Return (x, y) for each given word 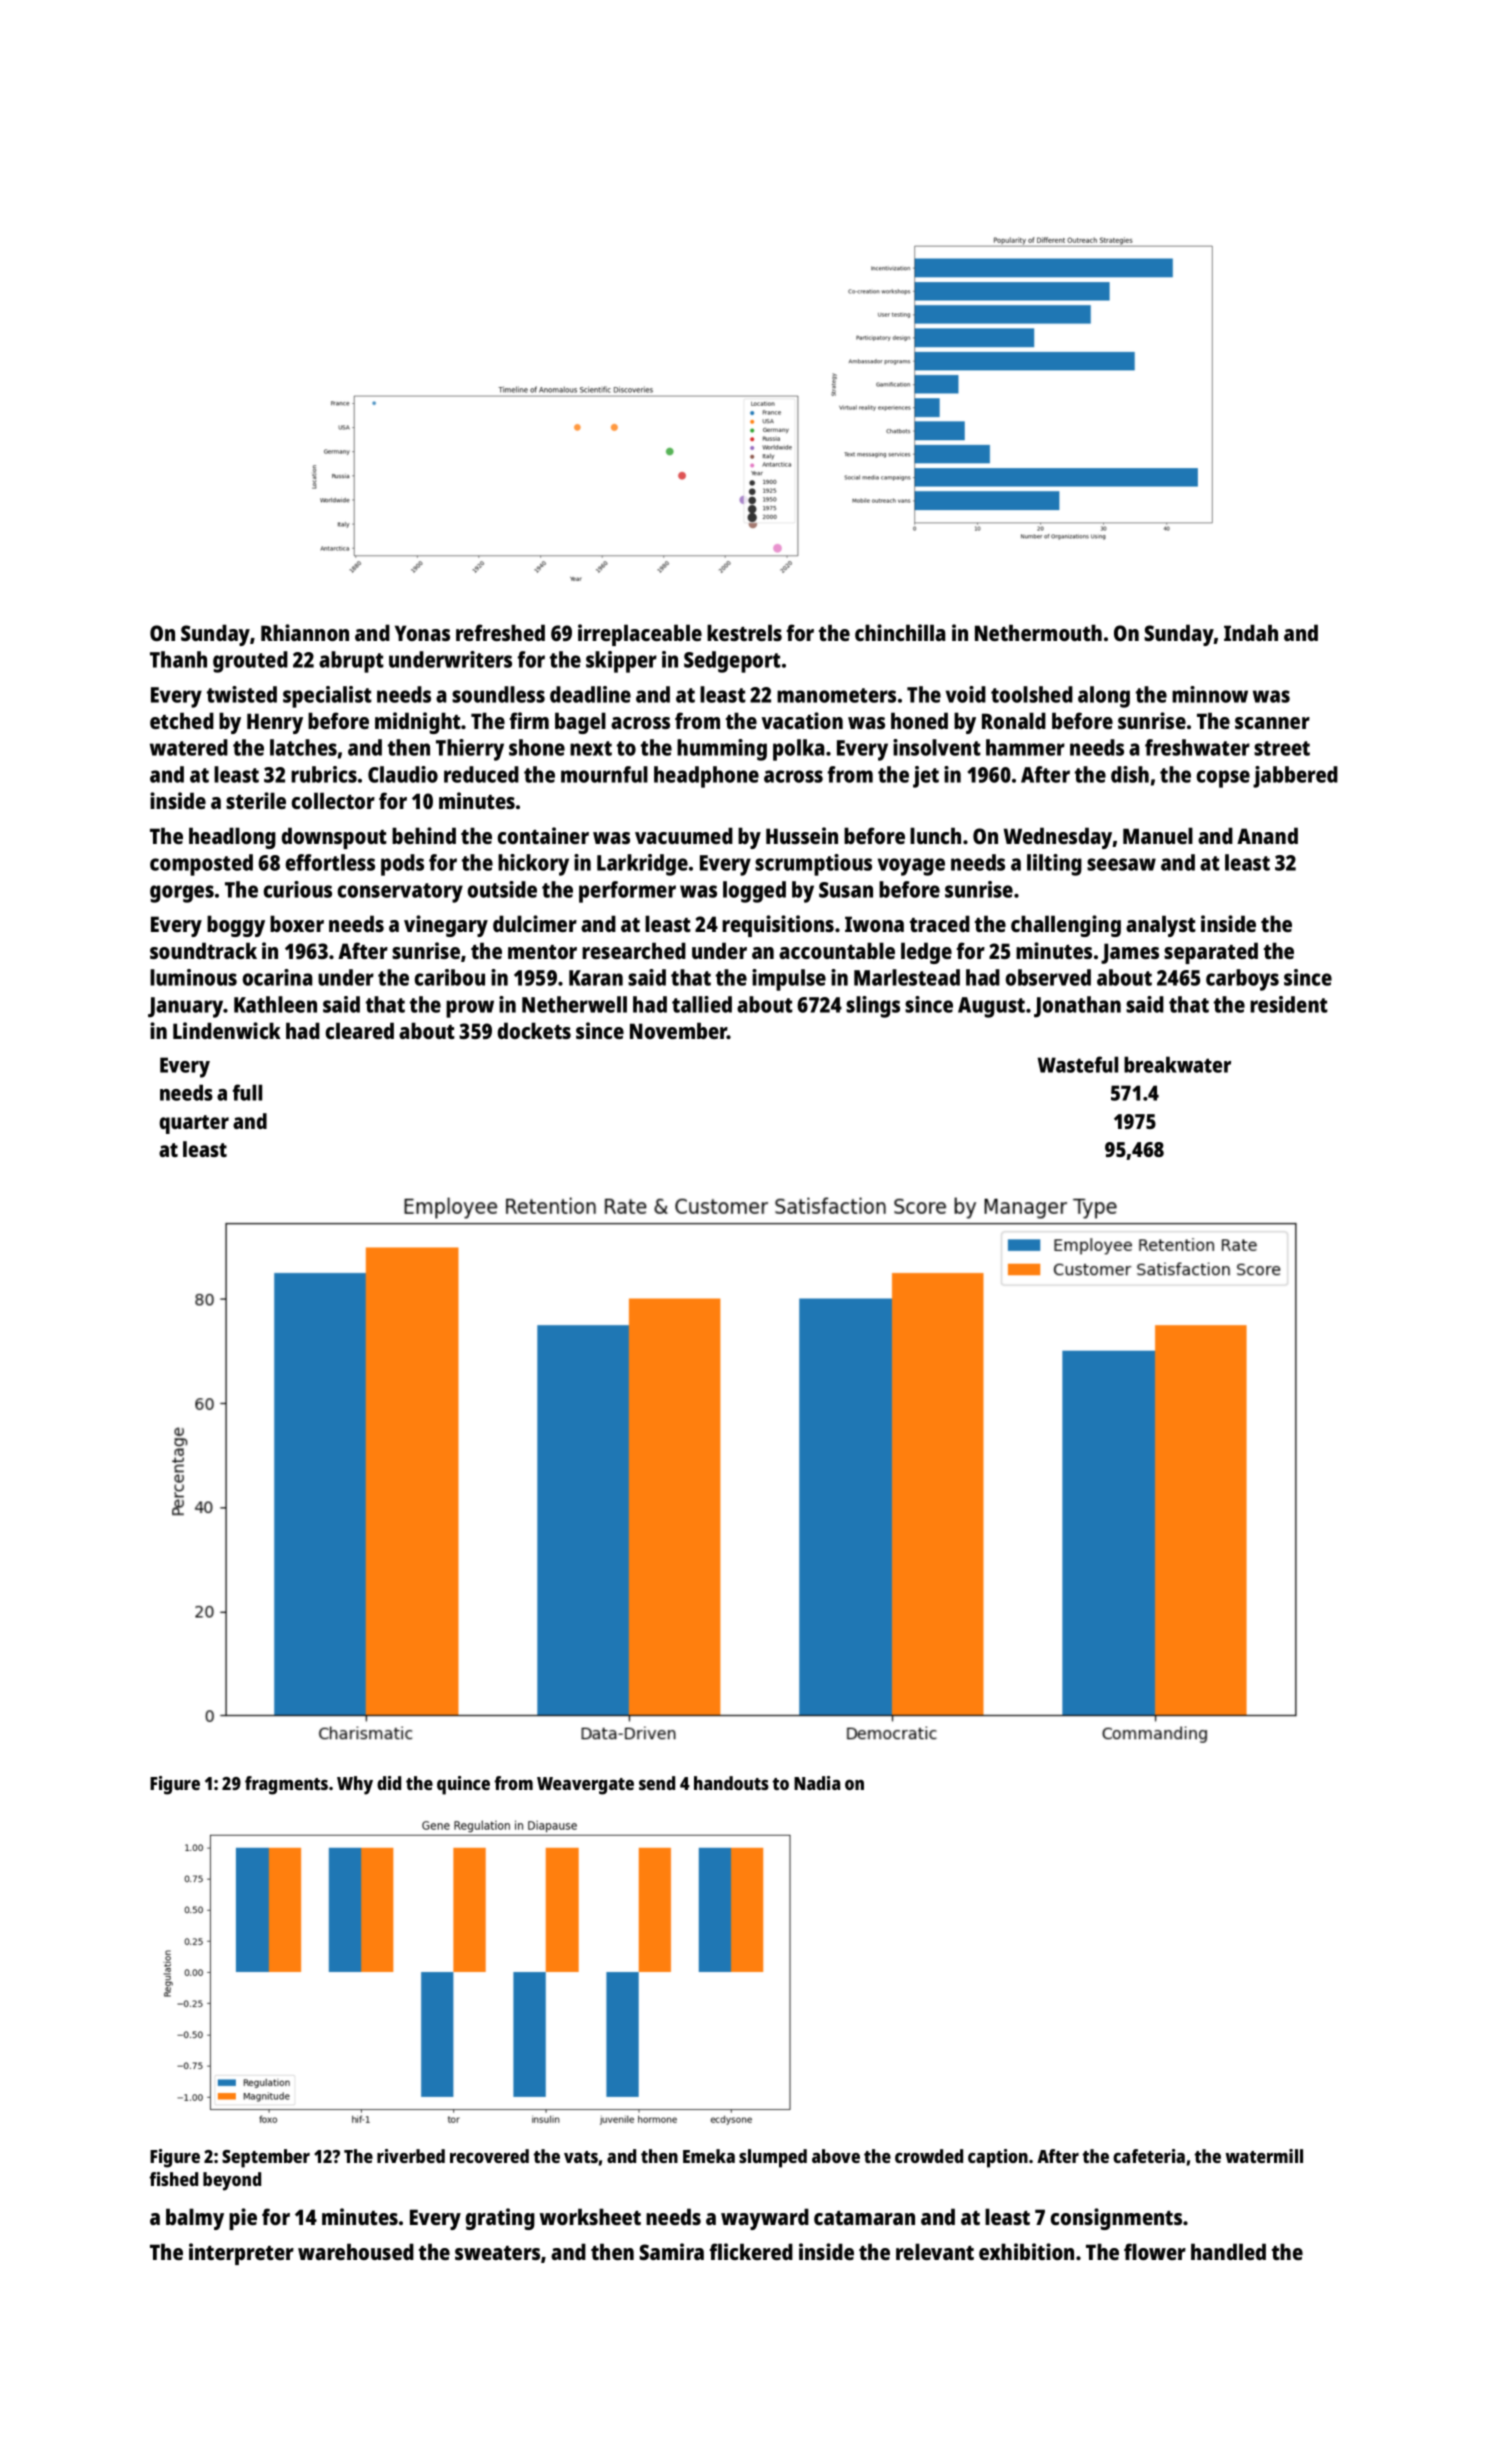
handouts (731, 1783)
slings (873, 1007)
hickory (533, 865)
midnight (418, 723)
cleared (360, 1030)
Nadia (817, 1783)
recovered (489, 2156)
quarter (194, 1124)
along (1104, 697)
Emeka (709, 2156)
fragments (286, 1785)
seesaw (1121, 864)
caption (998, 2158)
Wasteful (1078, 1064)
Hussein (802, 835)
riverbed (411, 2156)
